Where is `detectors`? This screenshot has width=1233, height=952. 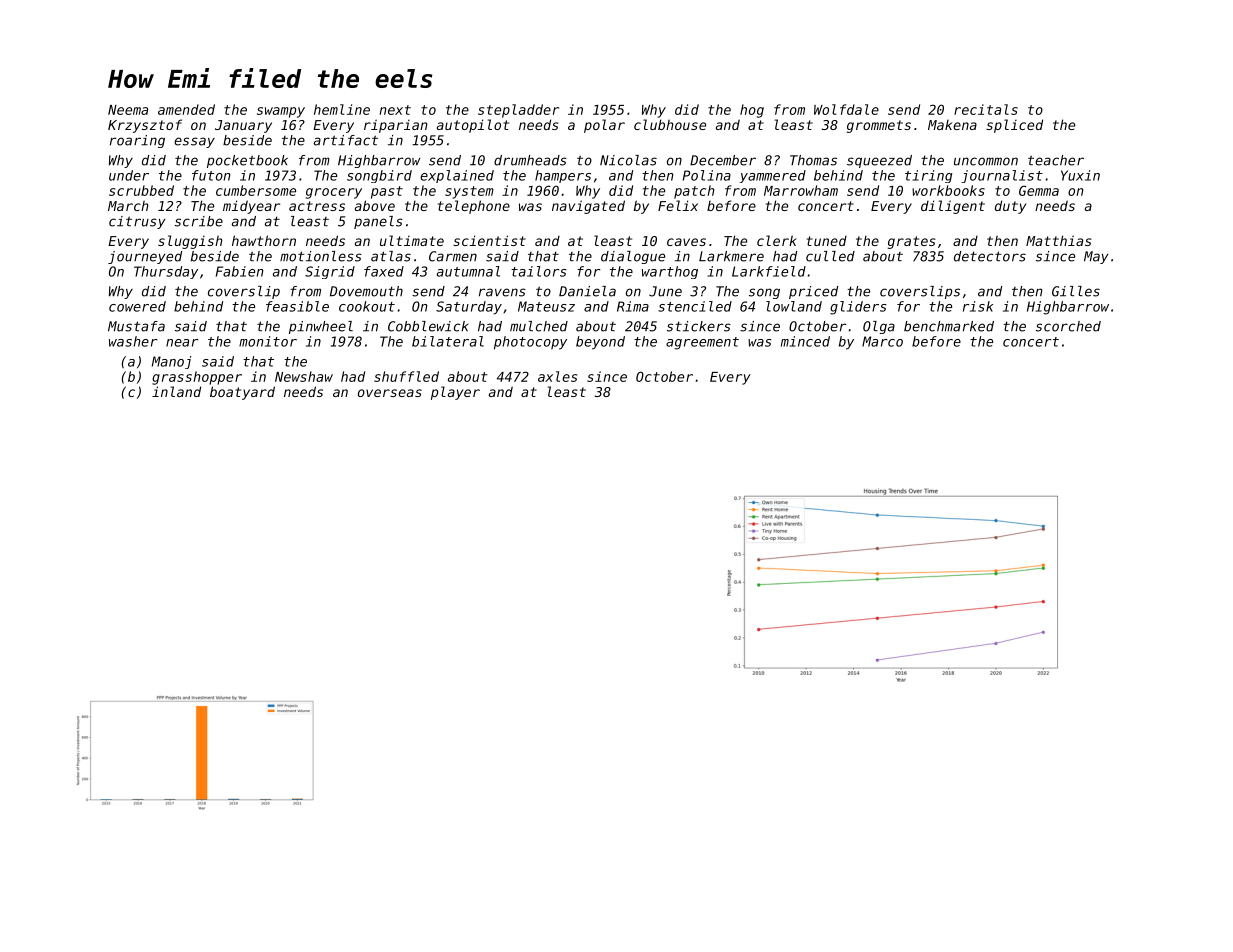
detectors is located at coordinates (990, 256).
